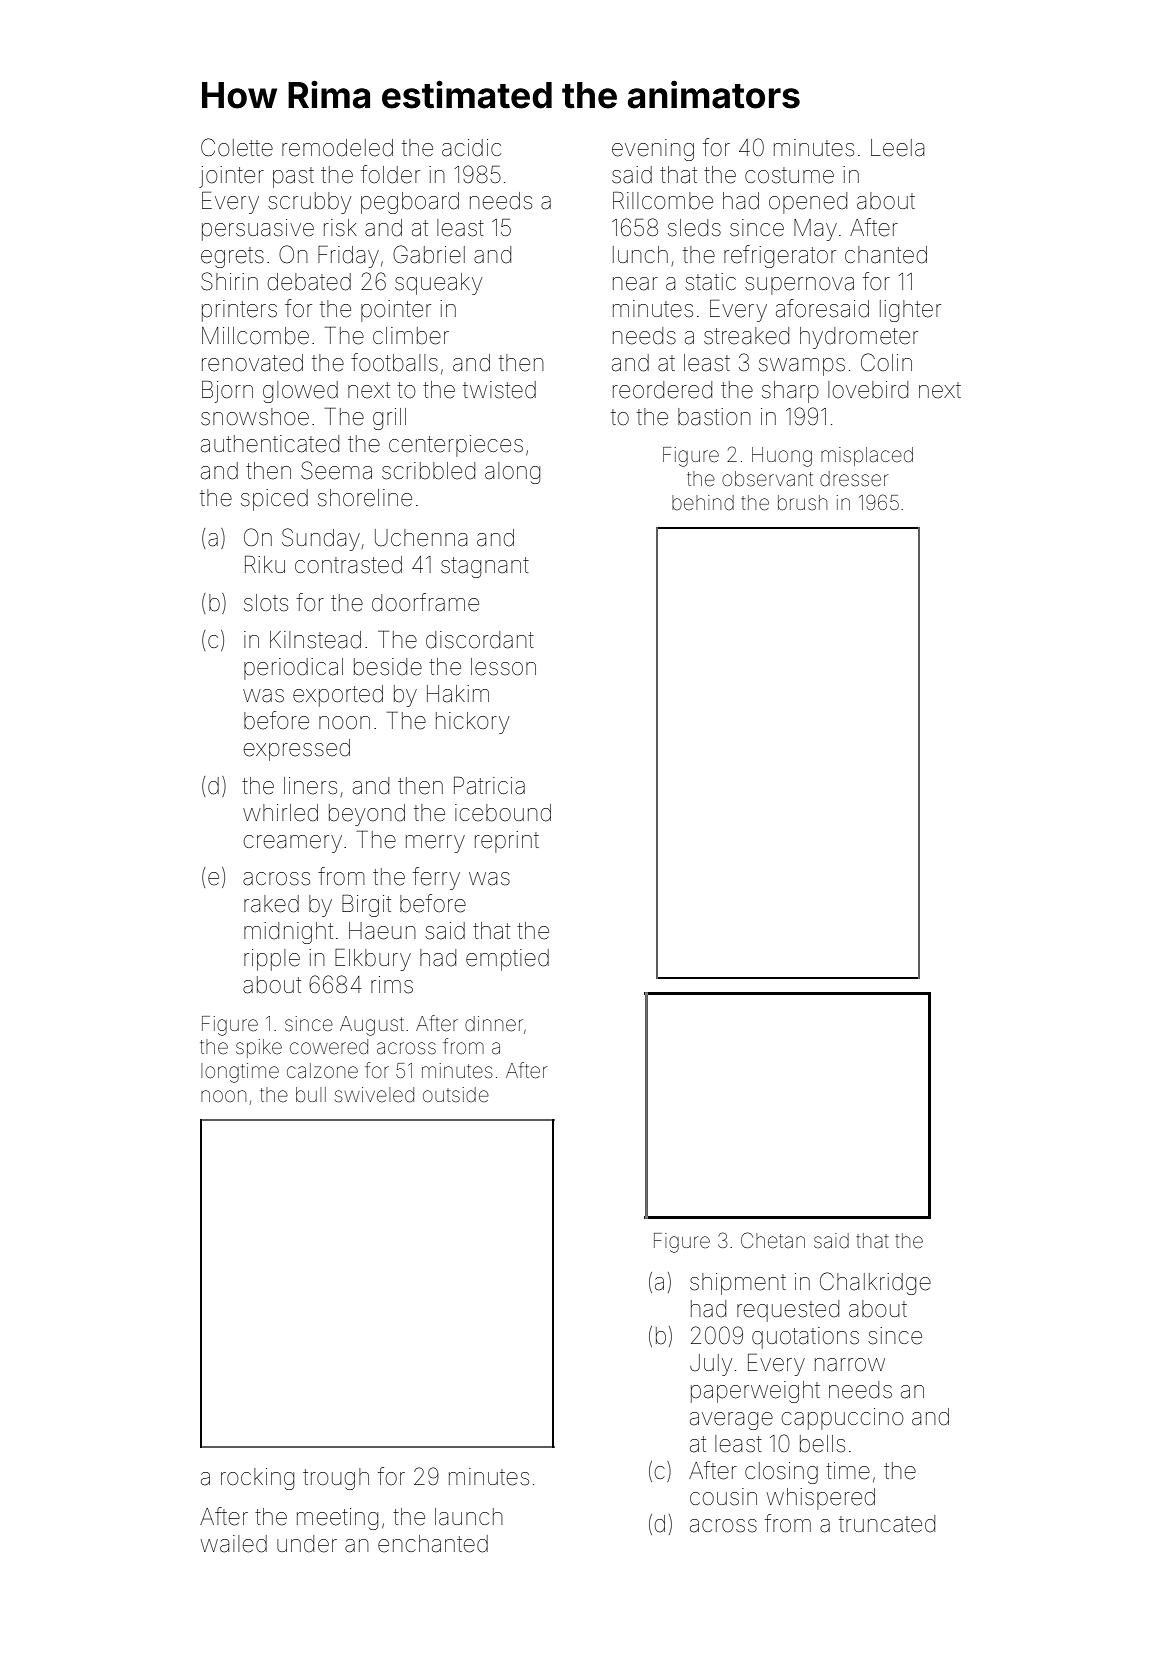 The height and width of the screenshot is (1654, 1165). Describe the element at coordinates (456, 1094) in the screenshot. I see `outside` at that location.
